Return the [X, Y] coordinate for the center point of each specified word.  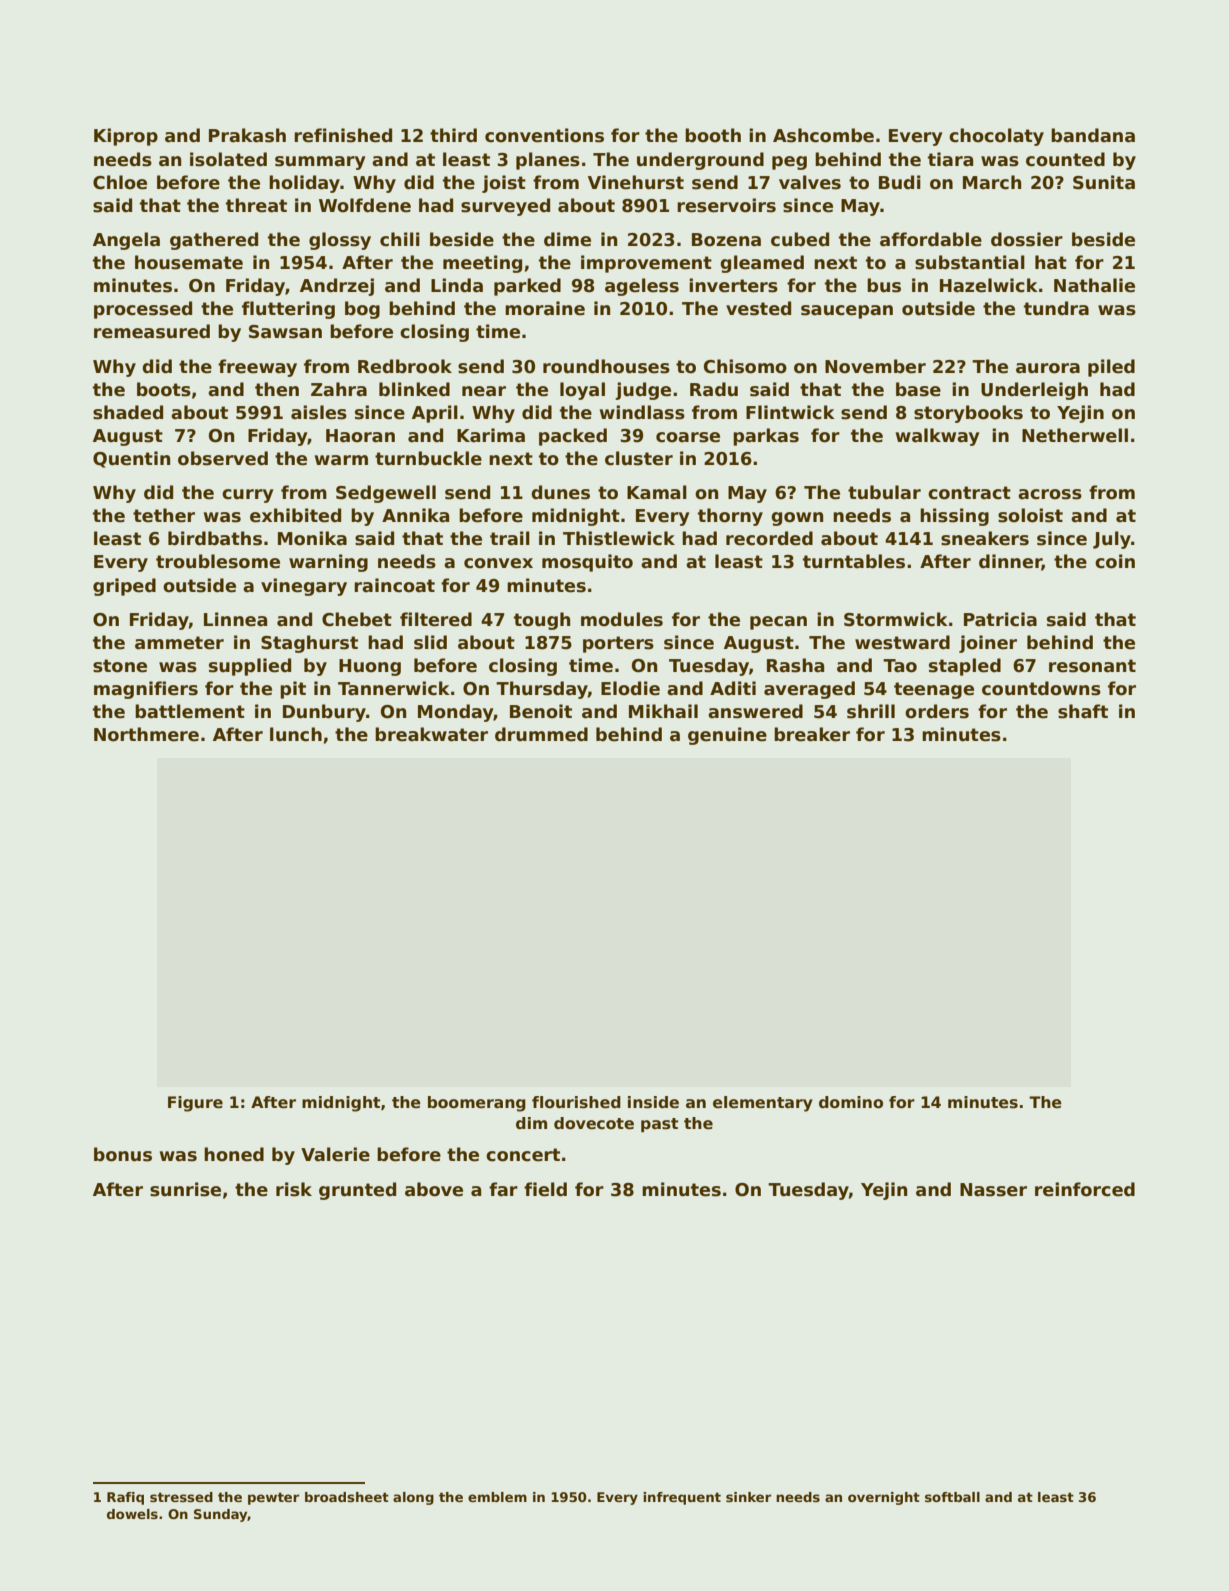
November [875, 366]
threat [256, 205]
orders [937, 711]
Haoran [360, 436]
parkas [766, 437]
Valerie [335, 1154]
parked [527, 287]
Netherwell [1075, 435]
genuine [727, 736]
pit [293, 690]
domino [851, 1102]
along [413, 1498]
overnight [884, 1498]
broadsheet [347, 1497]
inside [653, 1102]
